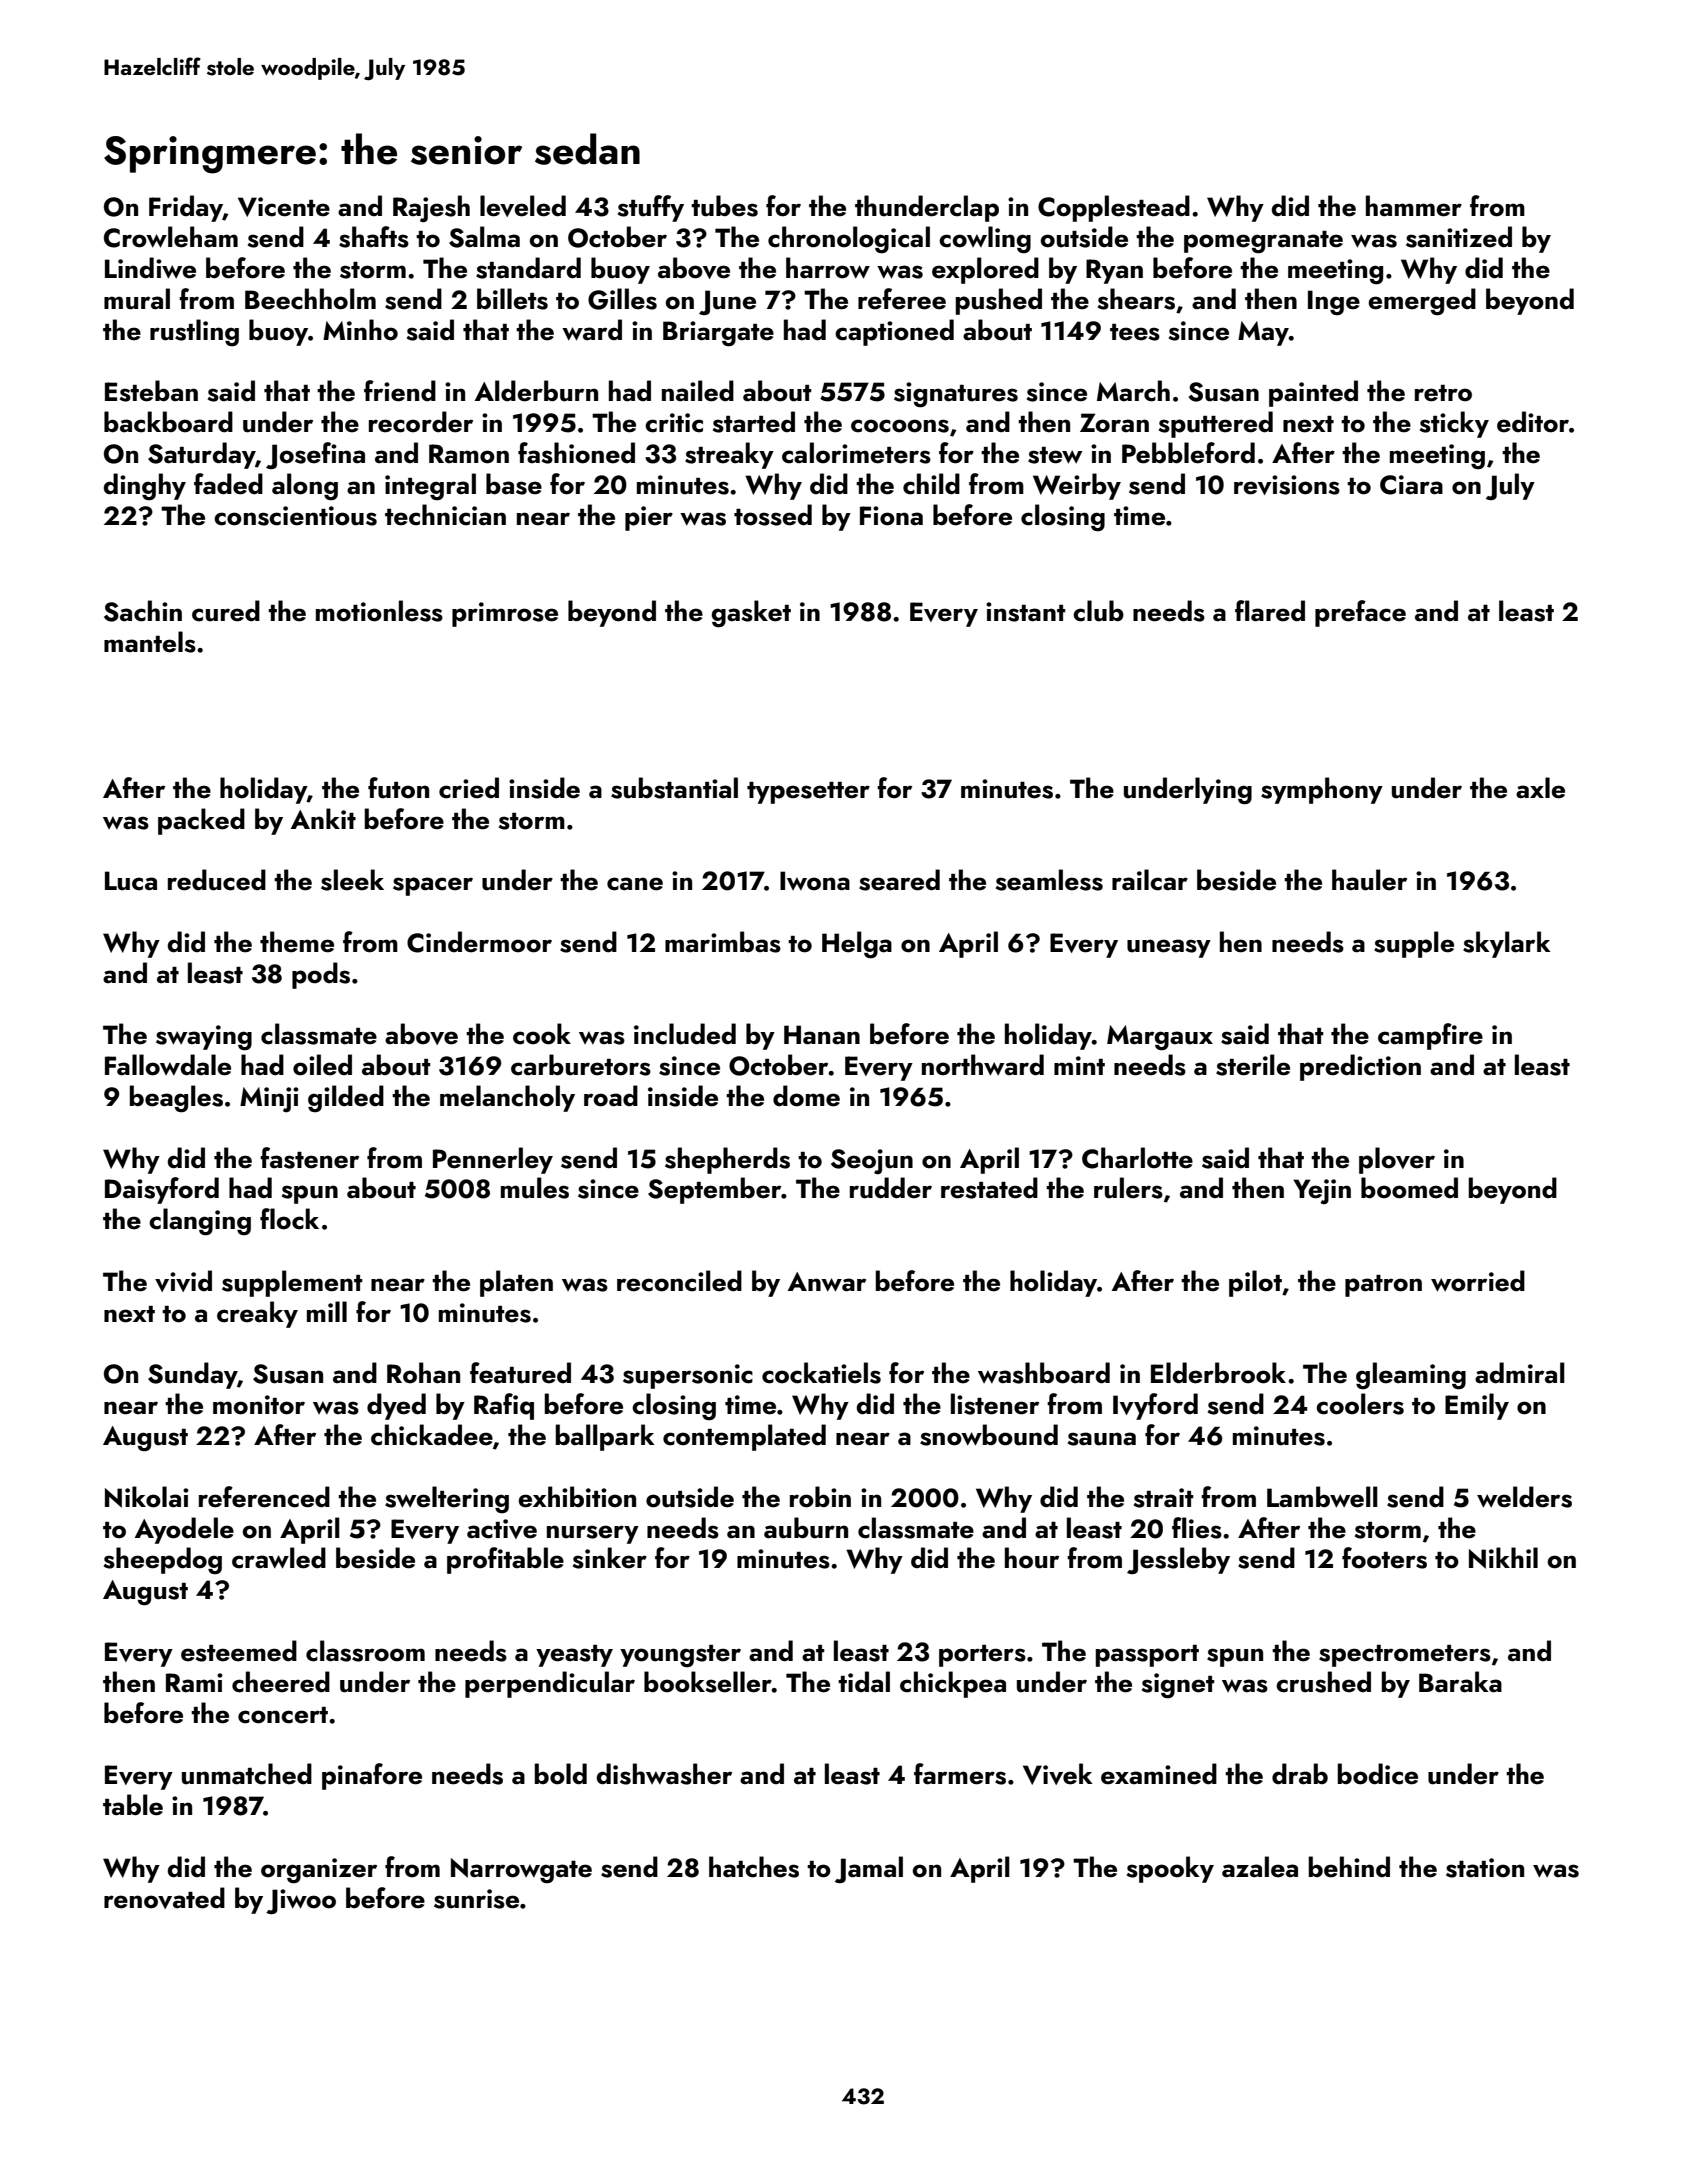 The height and width of the screenshot is (2178, 1683). What do you see at coordinates (1270, 611) in the screenshot?
I see `flared` at bounding box center [1270, 611].
